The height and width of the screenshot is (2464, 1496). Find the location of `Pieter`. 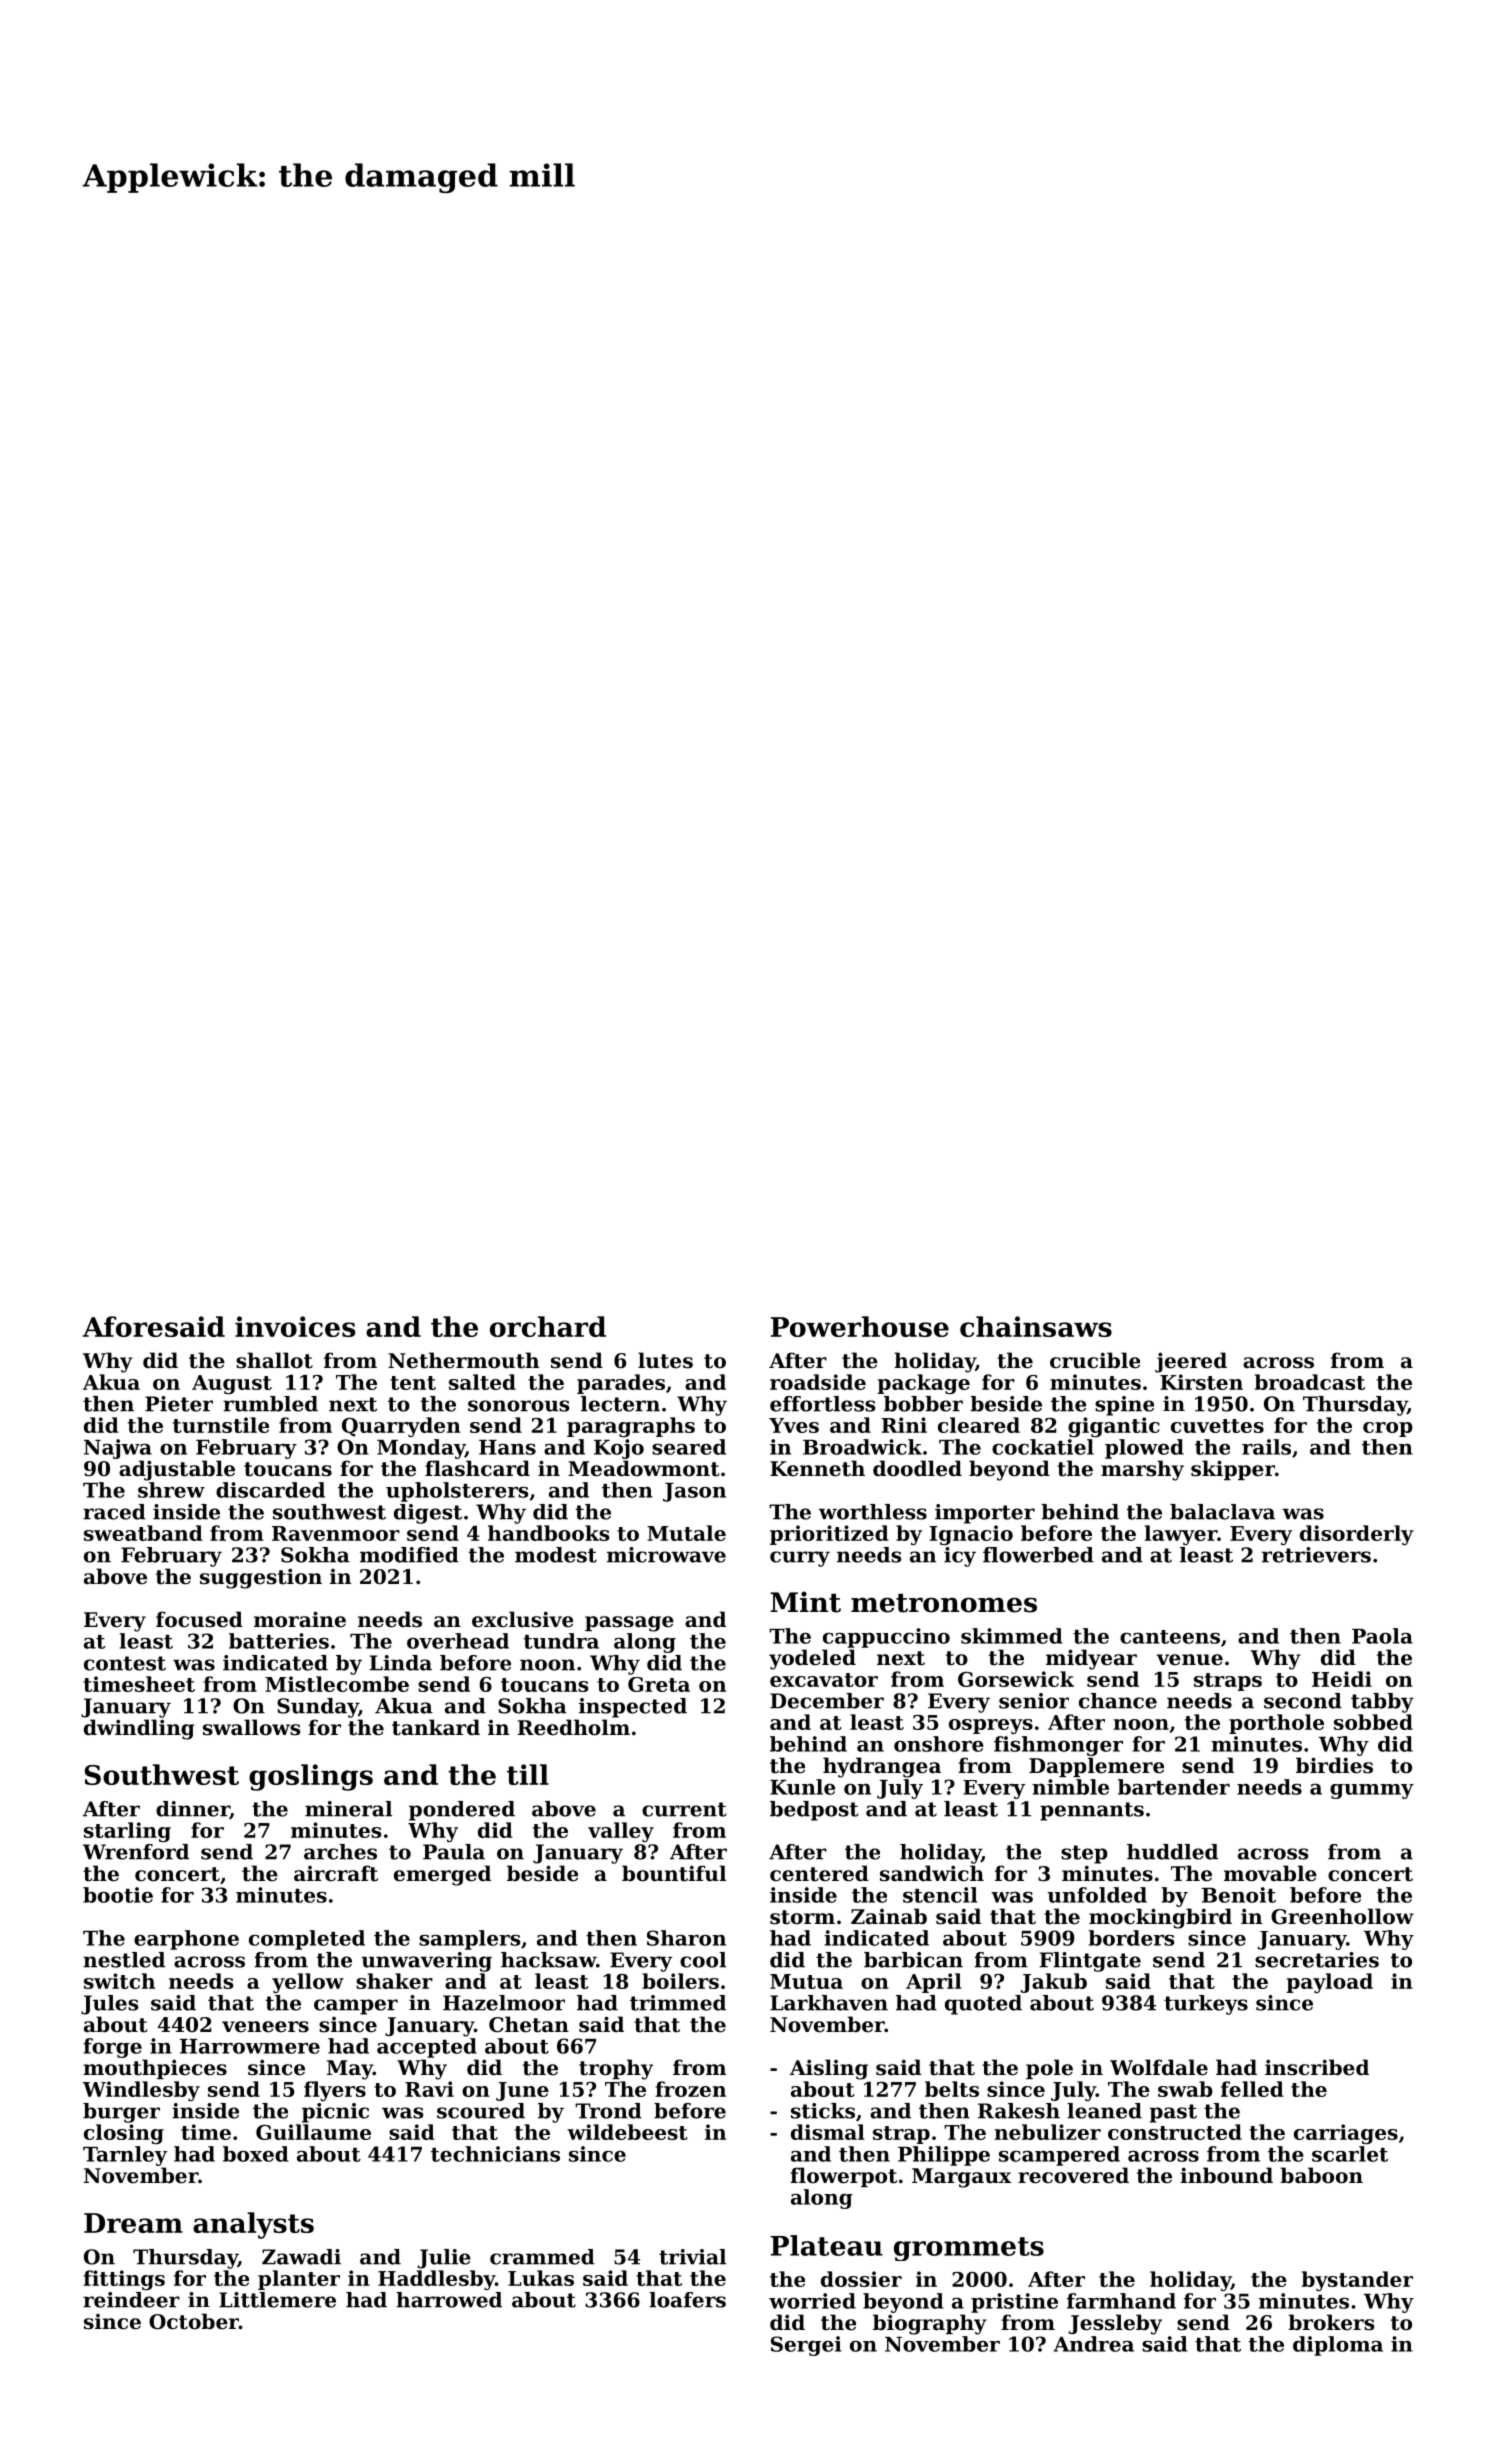

Pieter is located at coordinates (179, 1404).
